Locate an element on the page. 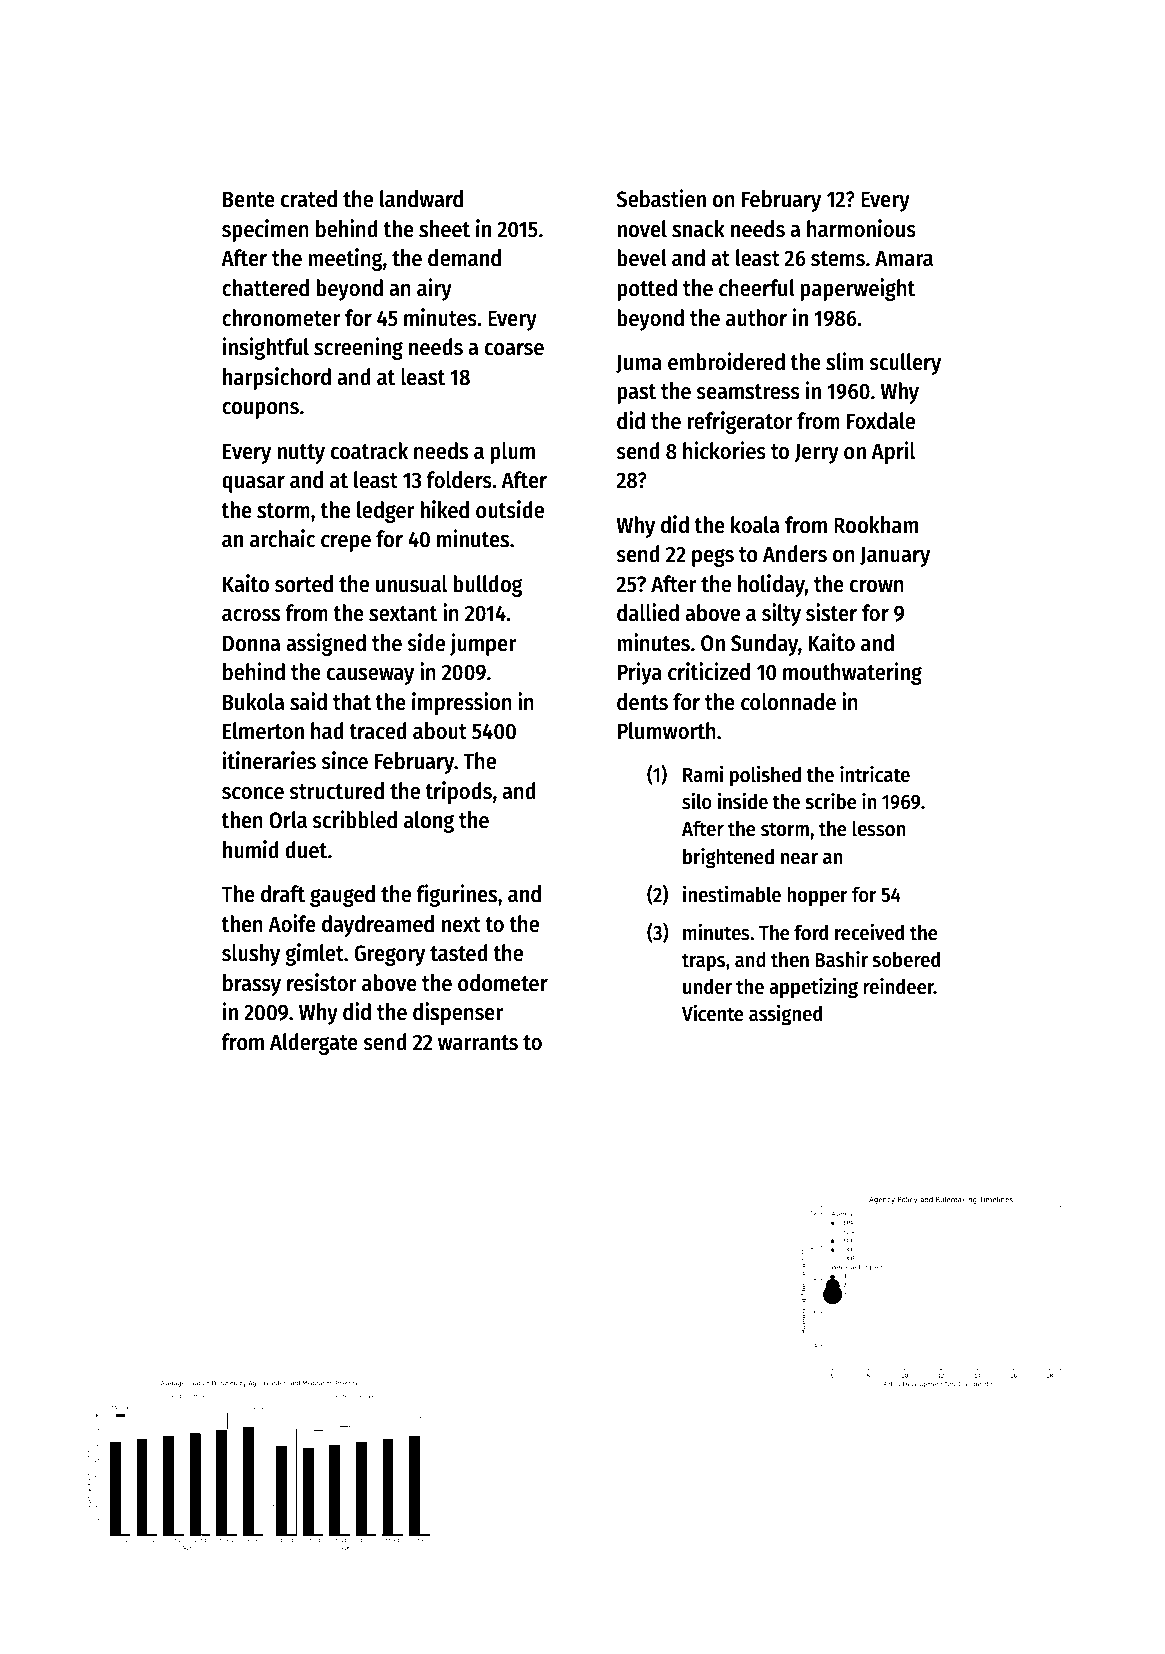  inestimable is located at coordinates (732, 894).
